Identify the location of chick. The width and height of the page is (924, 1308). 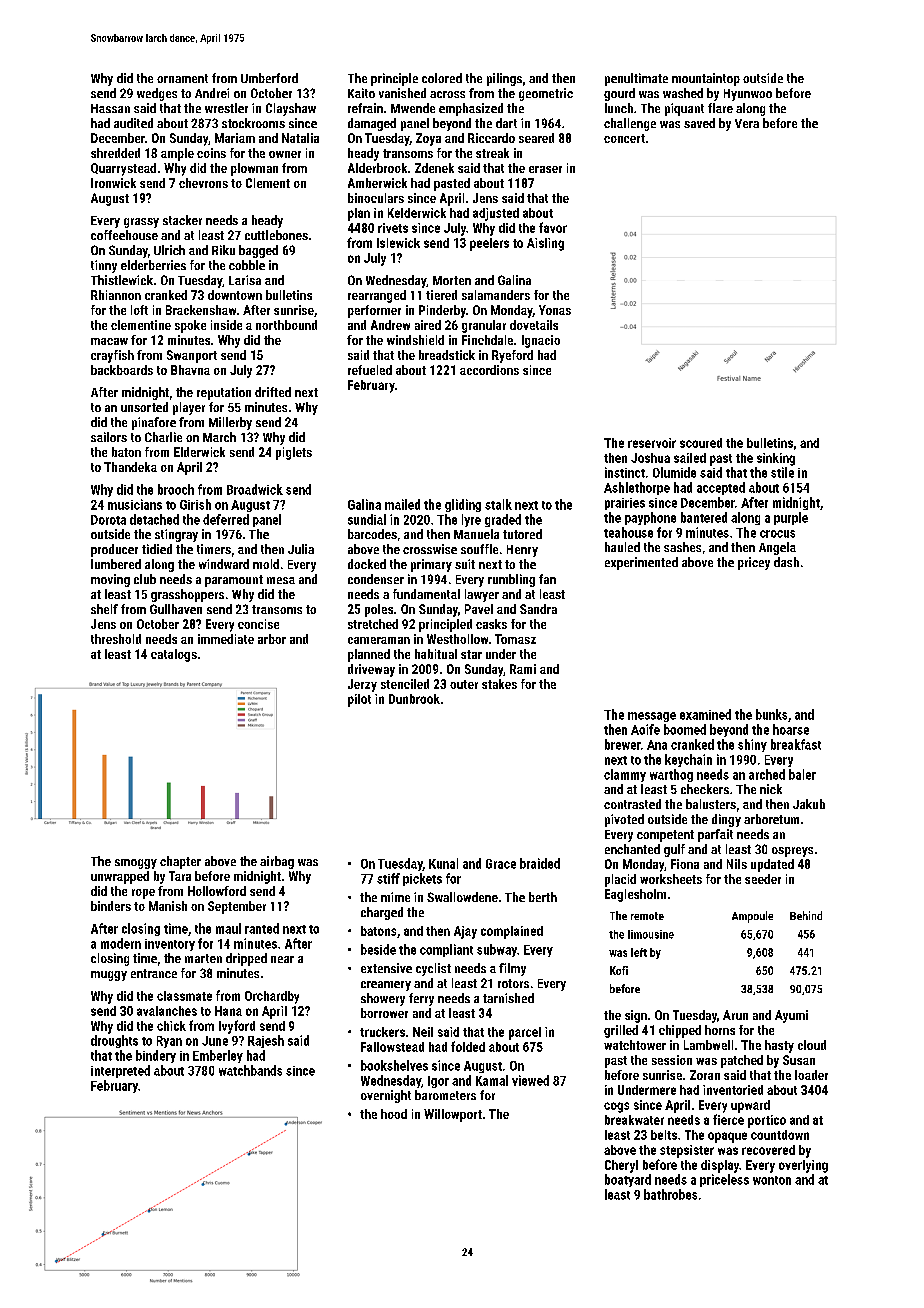
(171, 1026).
